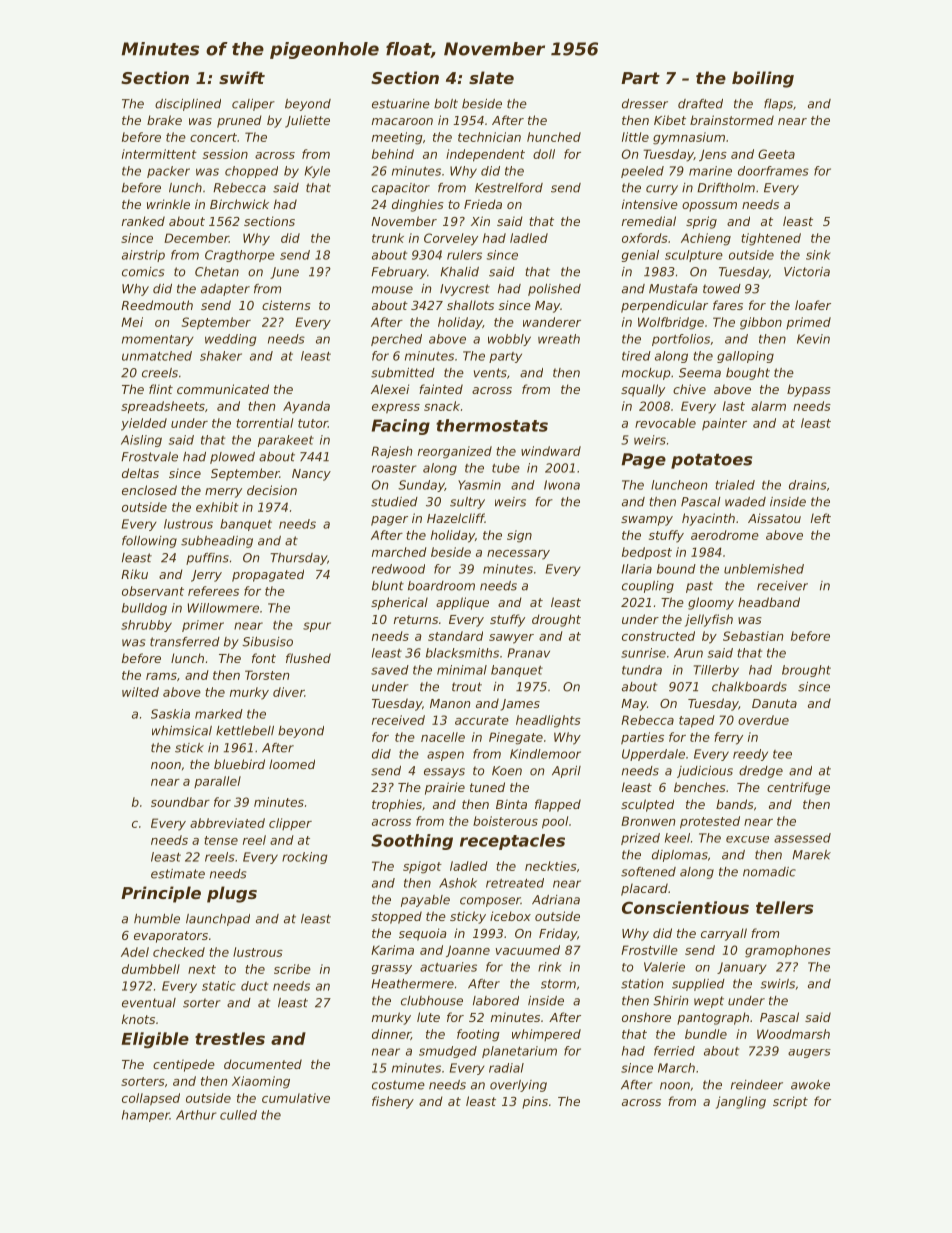 Image resolution: width=952 pixels, height=1233 pixels. What do you see at coordinates (272, 490) in the document?
I see `decision` at bounding box center [272, 490].
